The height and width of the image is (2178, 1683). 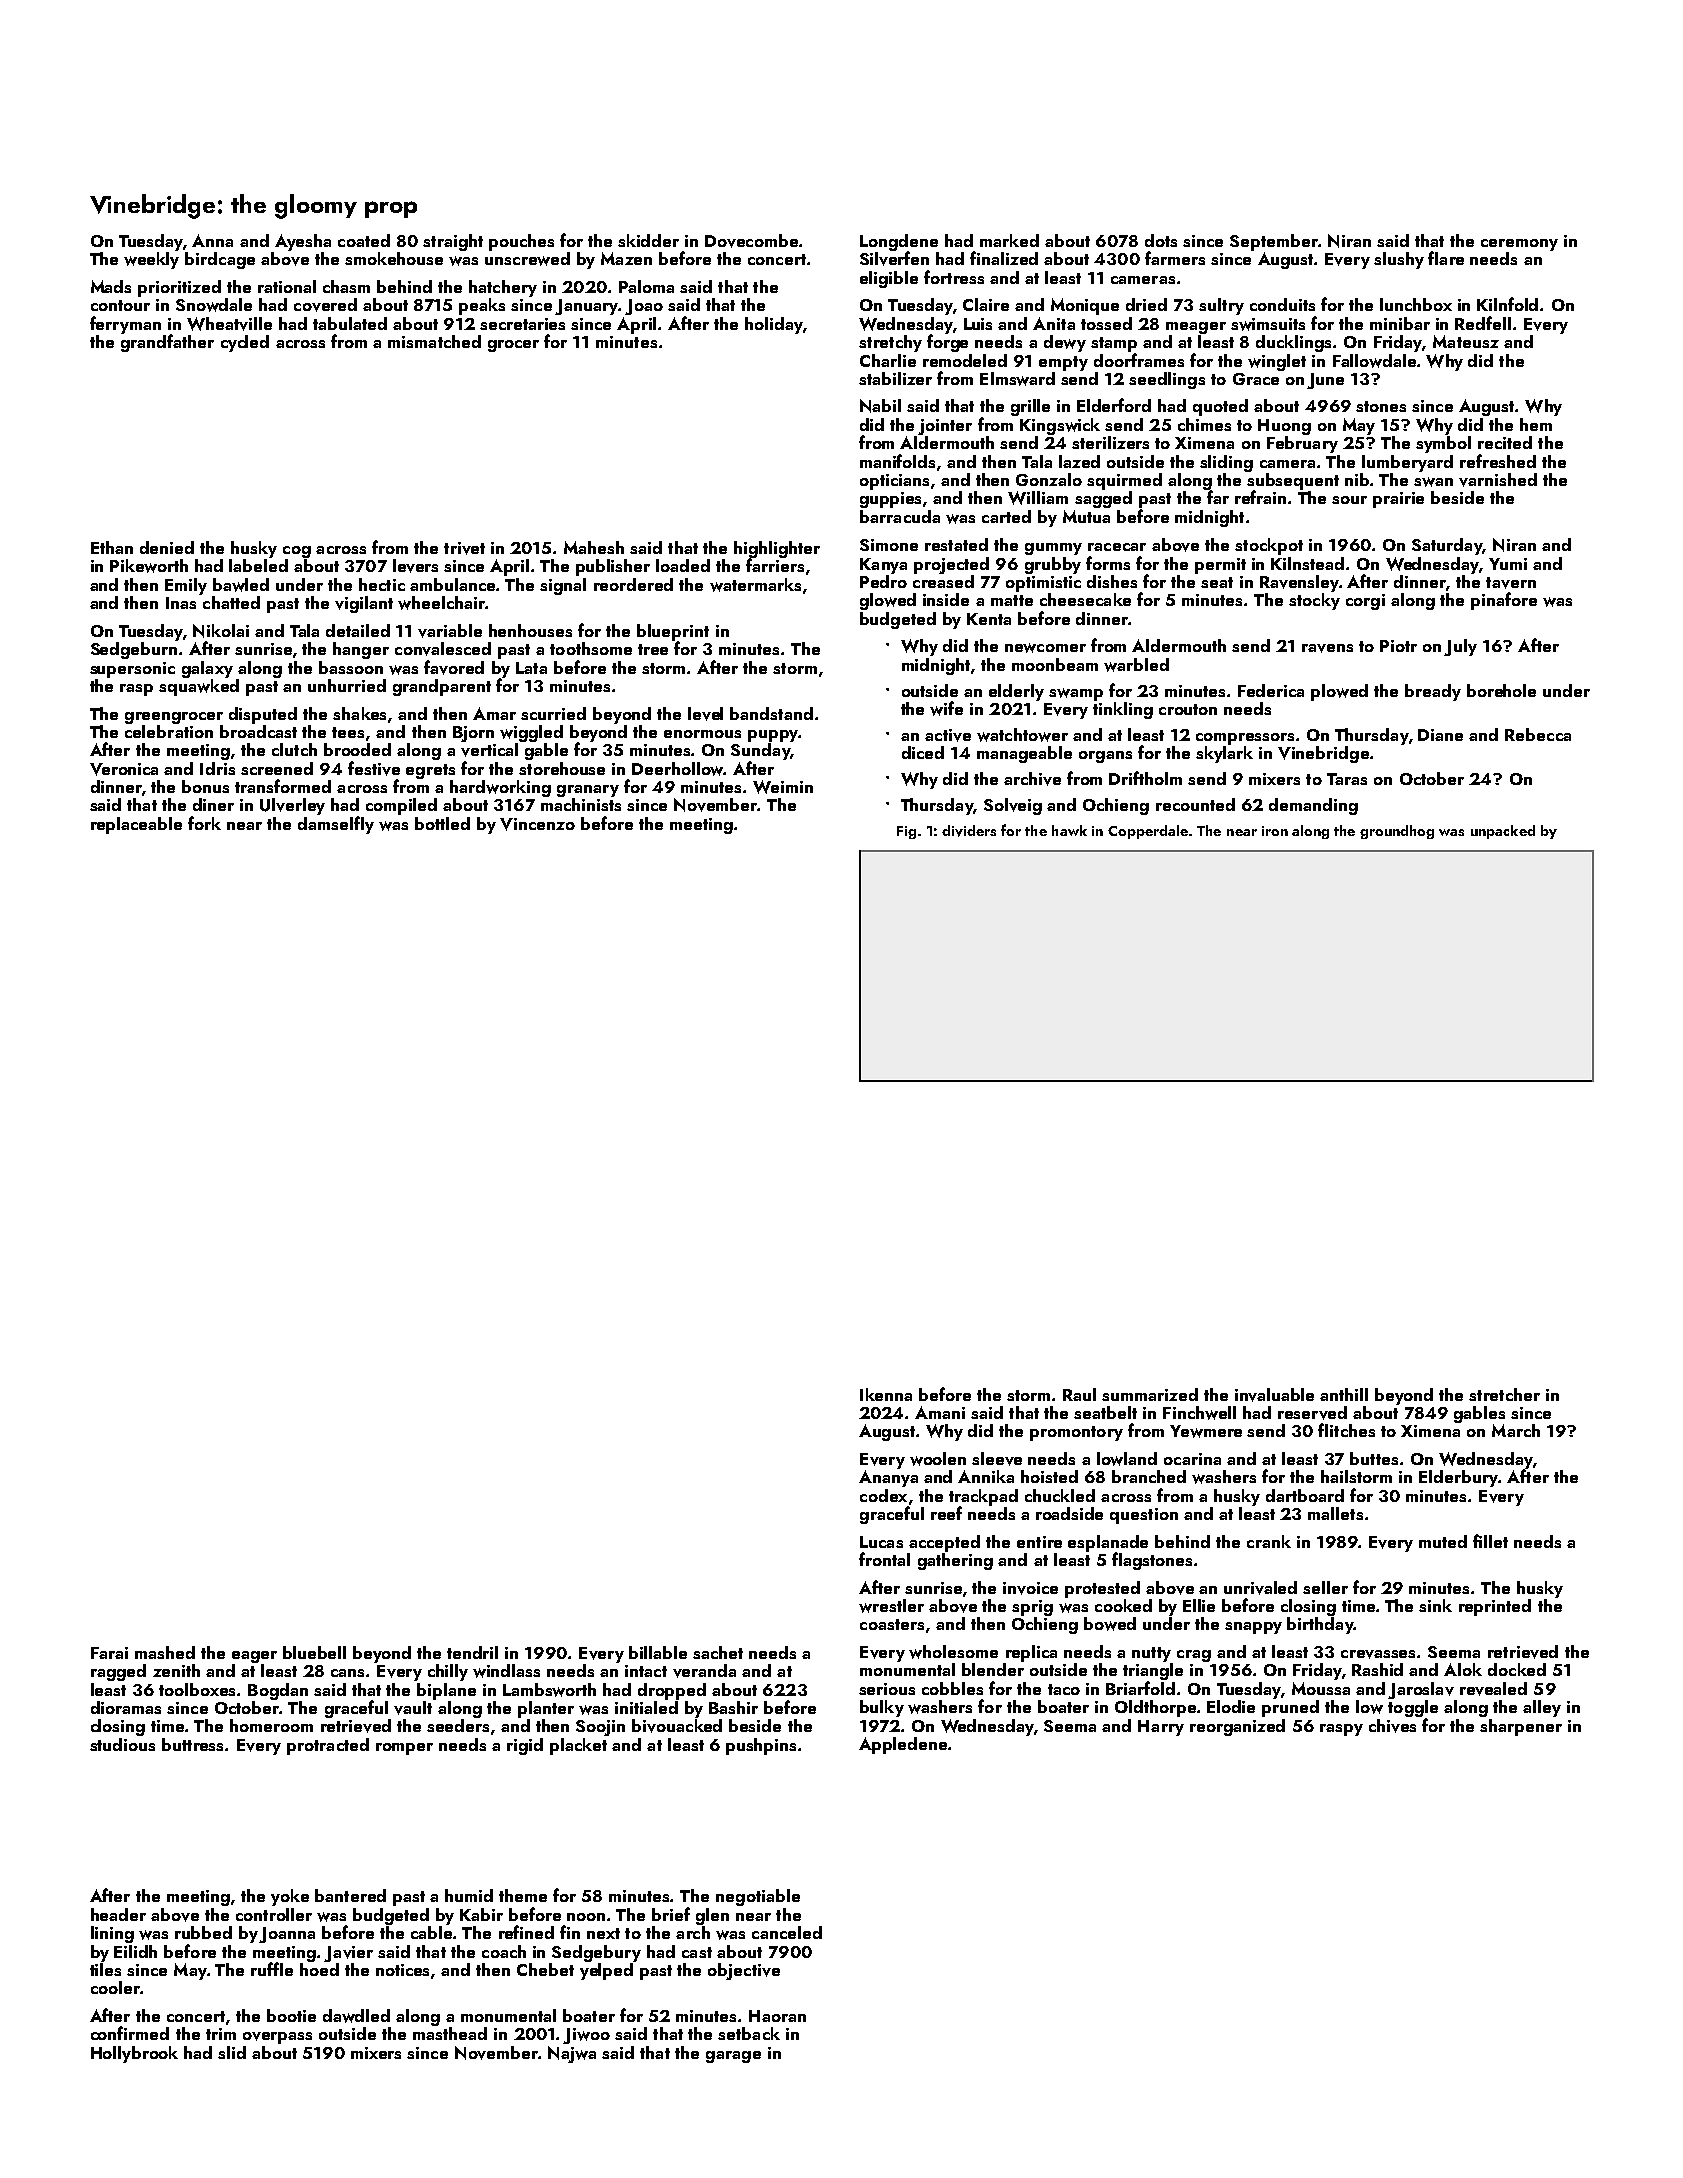 I want to click on Longdene, so click(x=899, y=242).
